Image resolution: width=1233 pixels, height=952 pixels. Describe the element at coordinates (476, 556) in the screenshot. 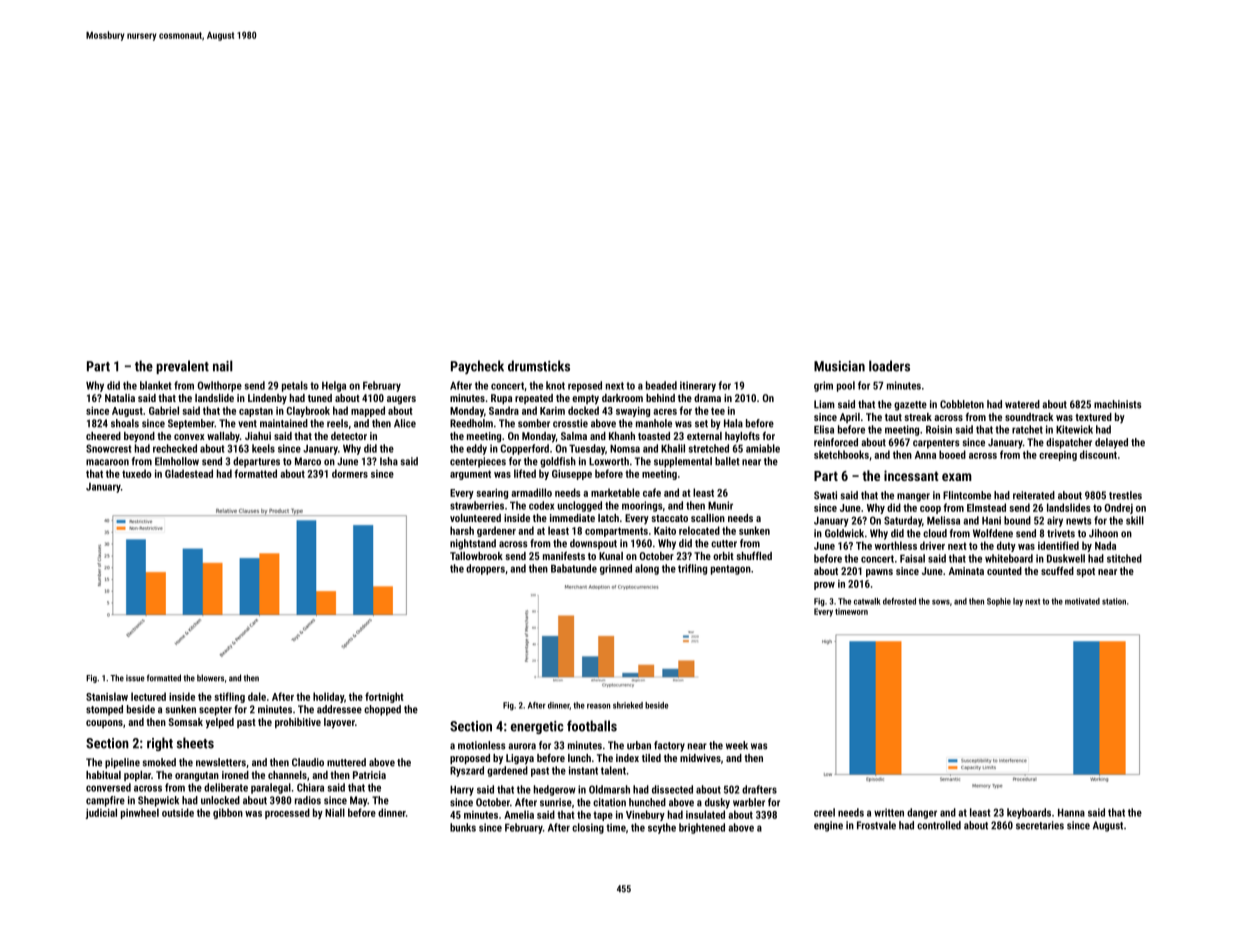

I see `Tallowbrook` at that location.
